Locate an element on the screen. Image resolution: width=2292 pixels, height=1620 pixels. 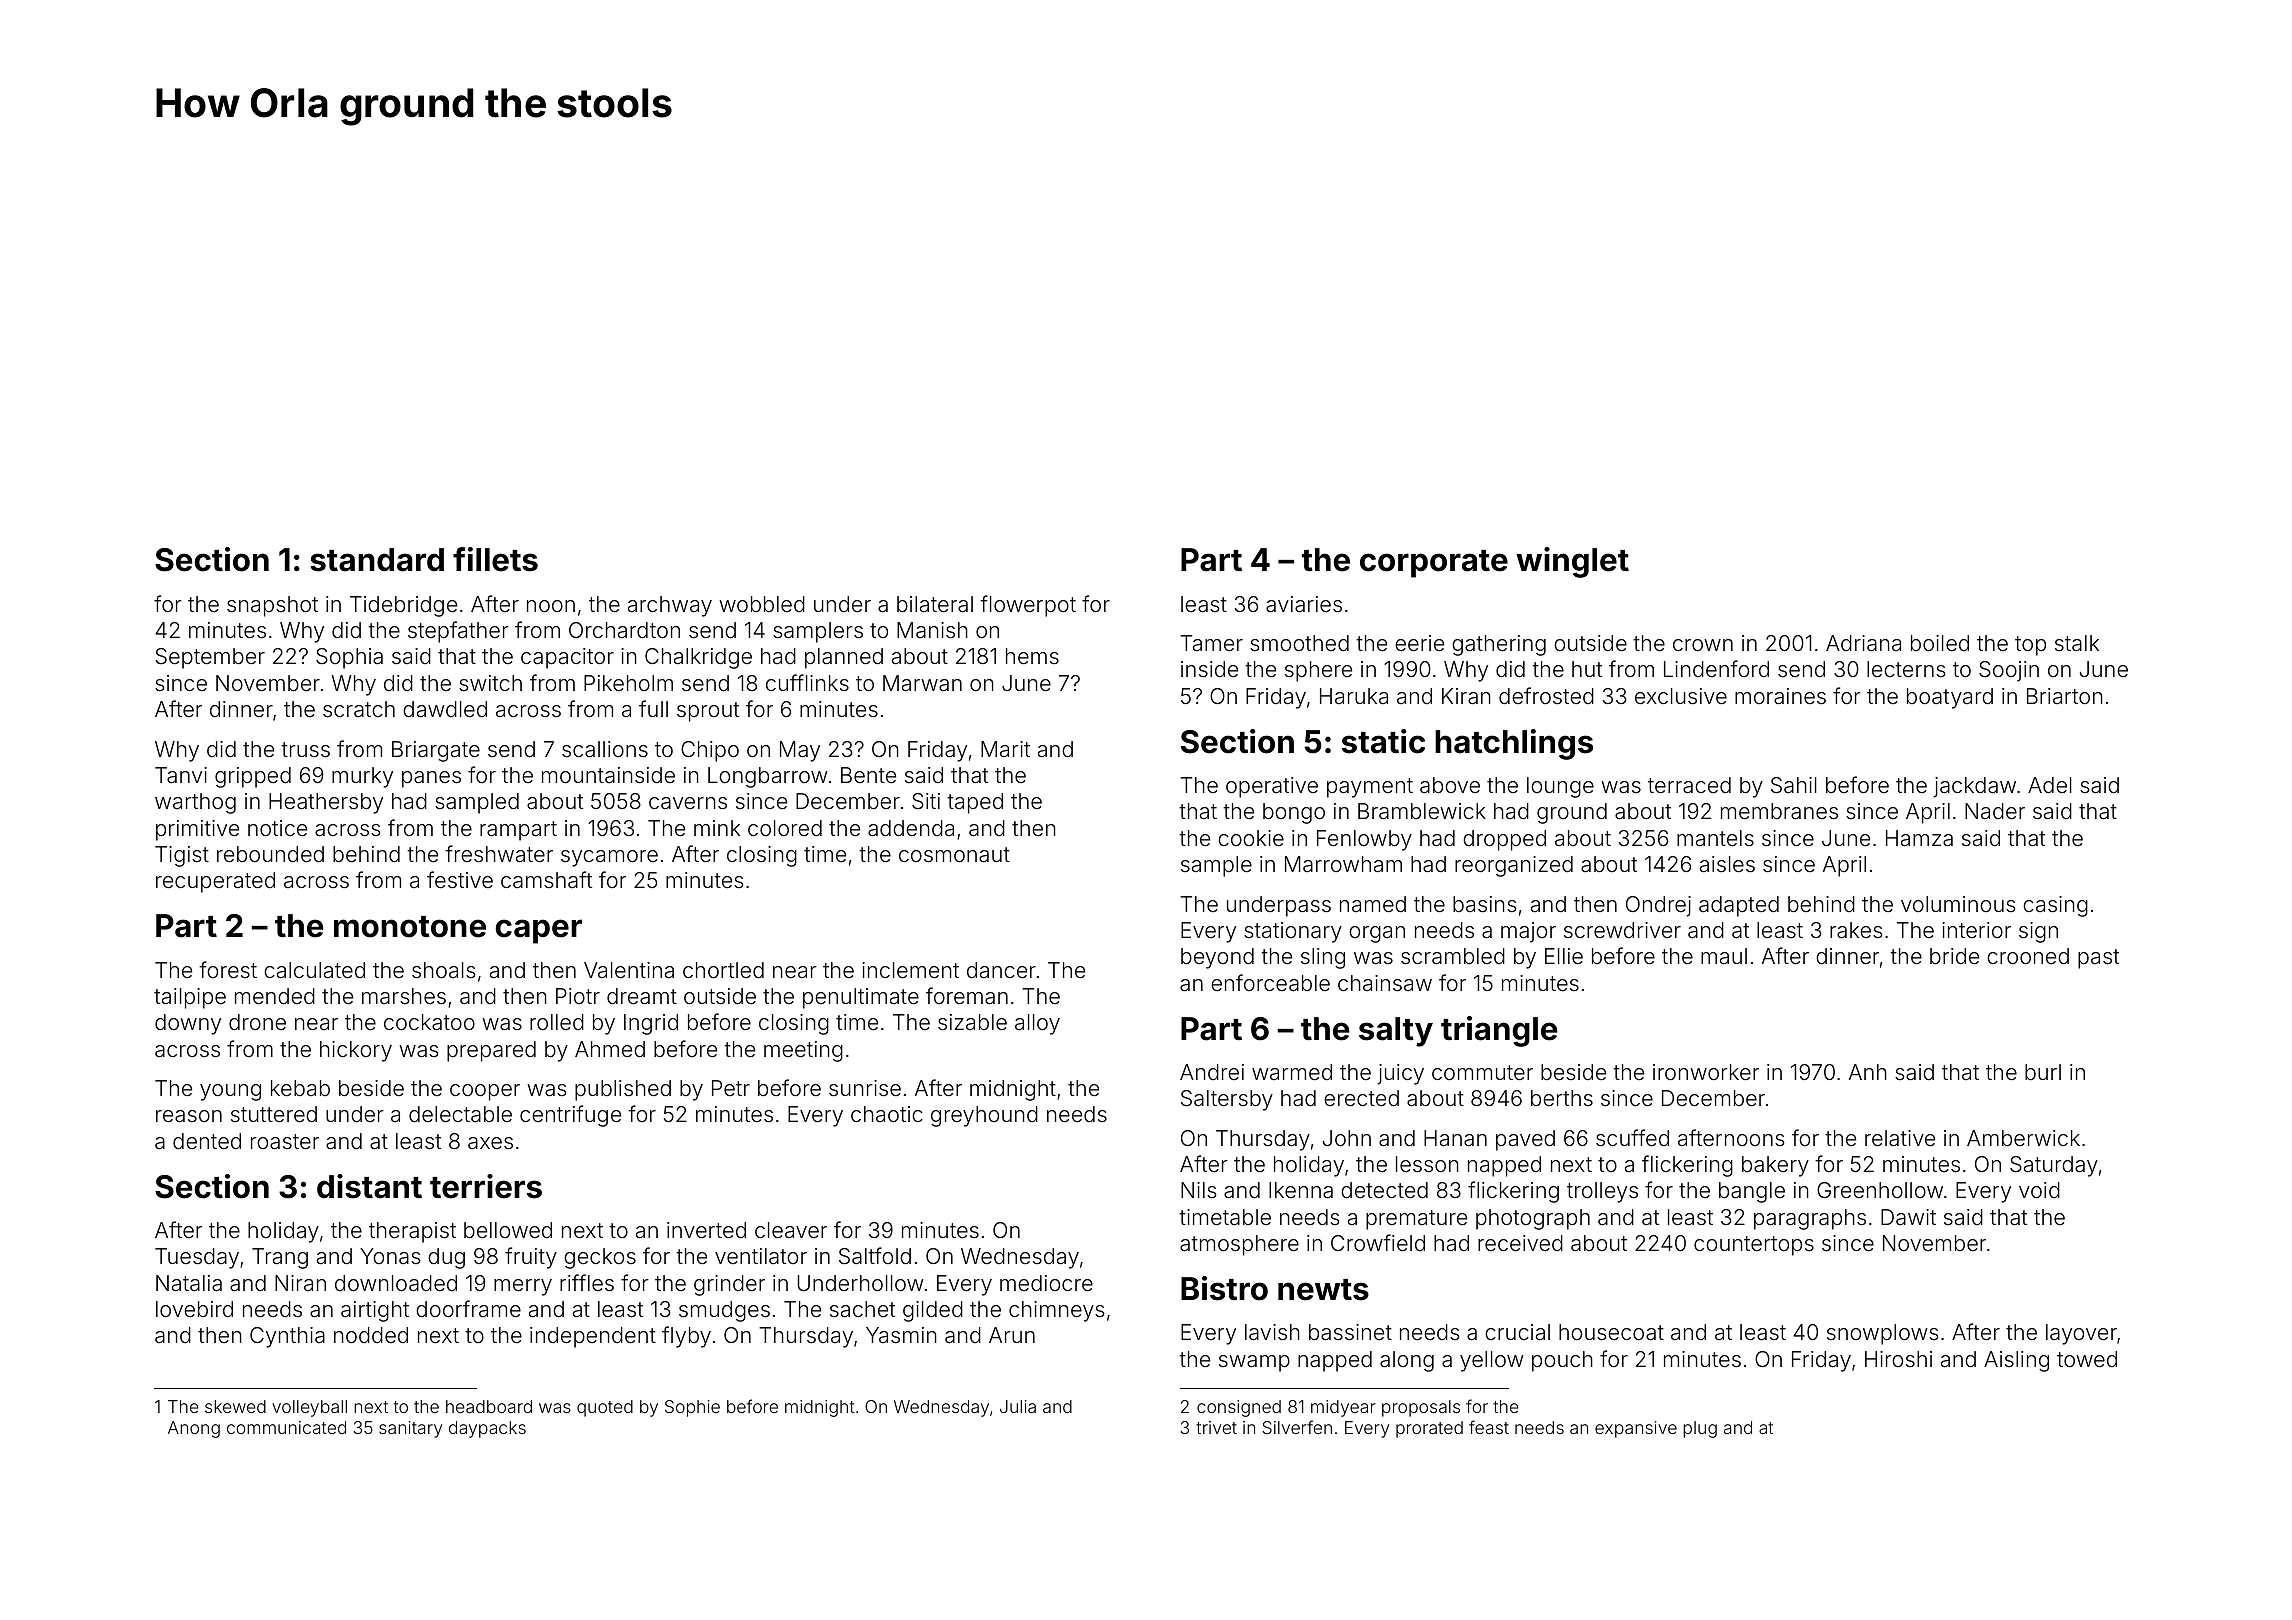
Hanan is located at coordinates (1455, 1138).
